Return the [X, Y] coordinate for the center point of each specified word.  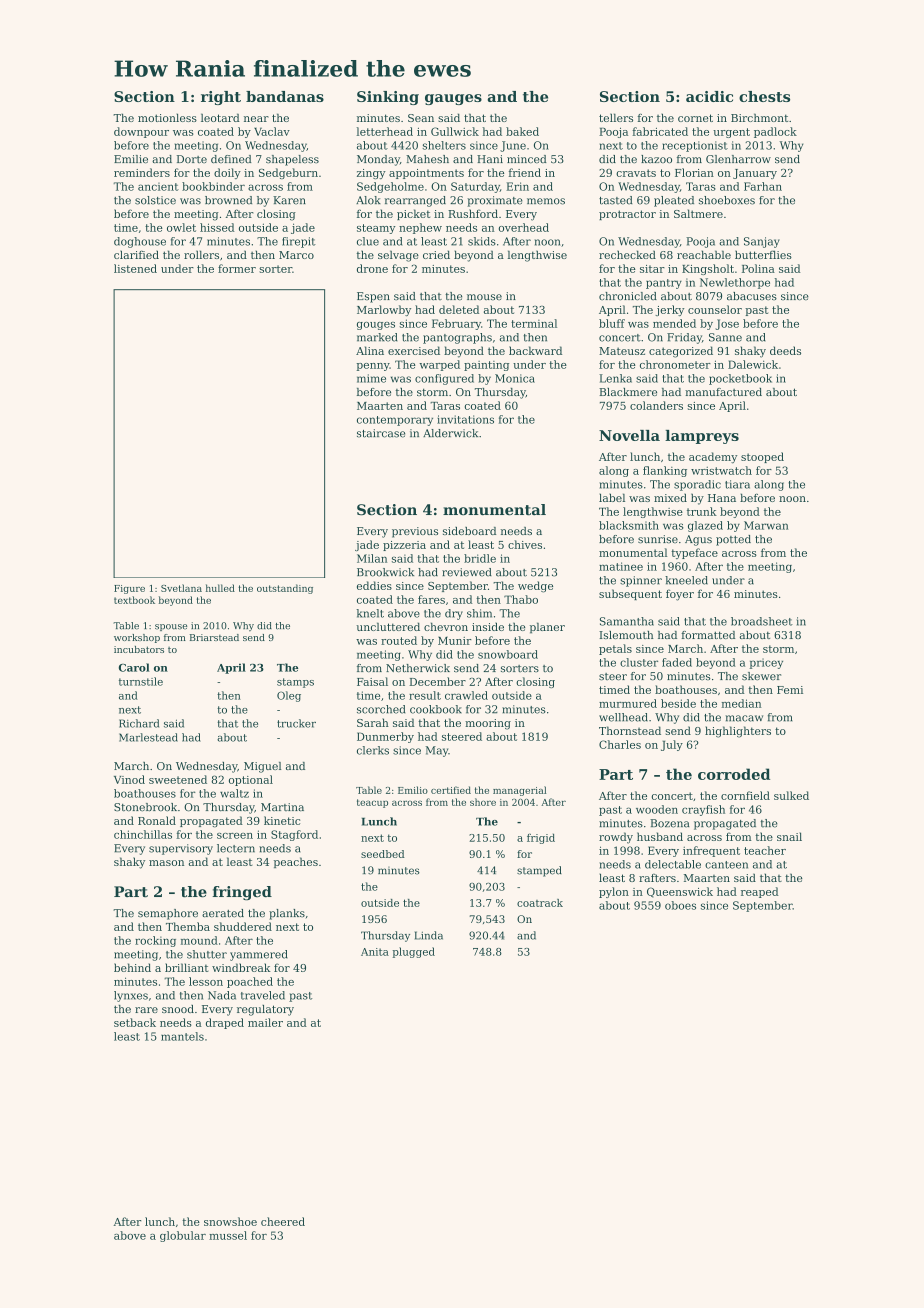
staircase [381, 433]
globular [183, 1236]
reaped [760, 892]
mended [674, 323]
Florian [694, 172]
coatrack [540, 903]
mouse [484, 297]
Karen [289, 200]
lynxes [131, 996]
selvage [398, 256]
